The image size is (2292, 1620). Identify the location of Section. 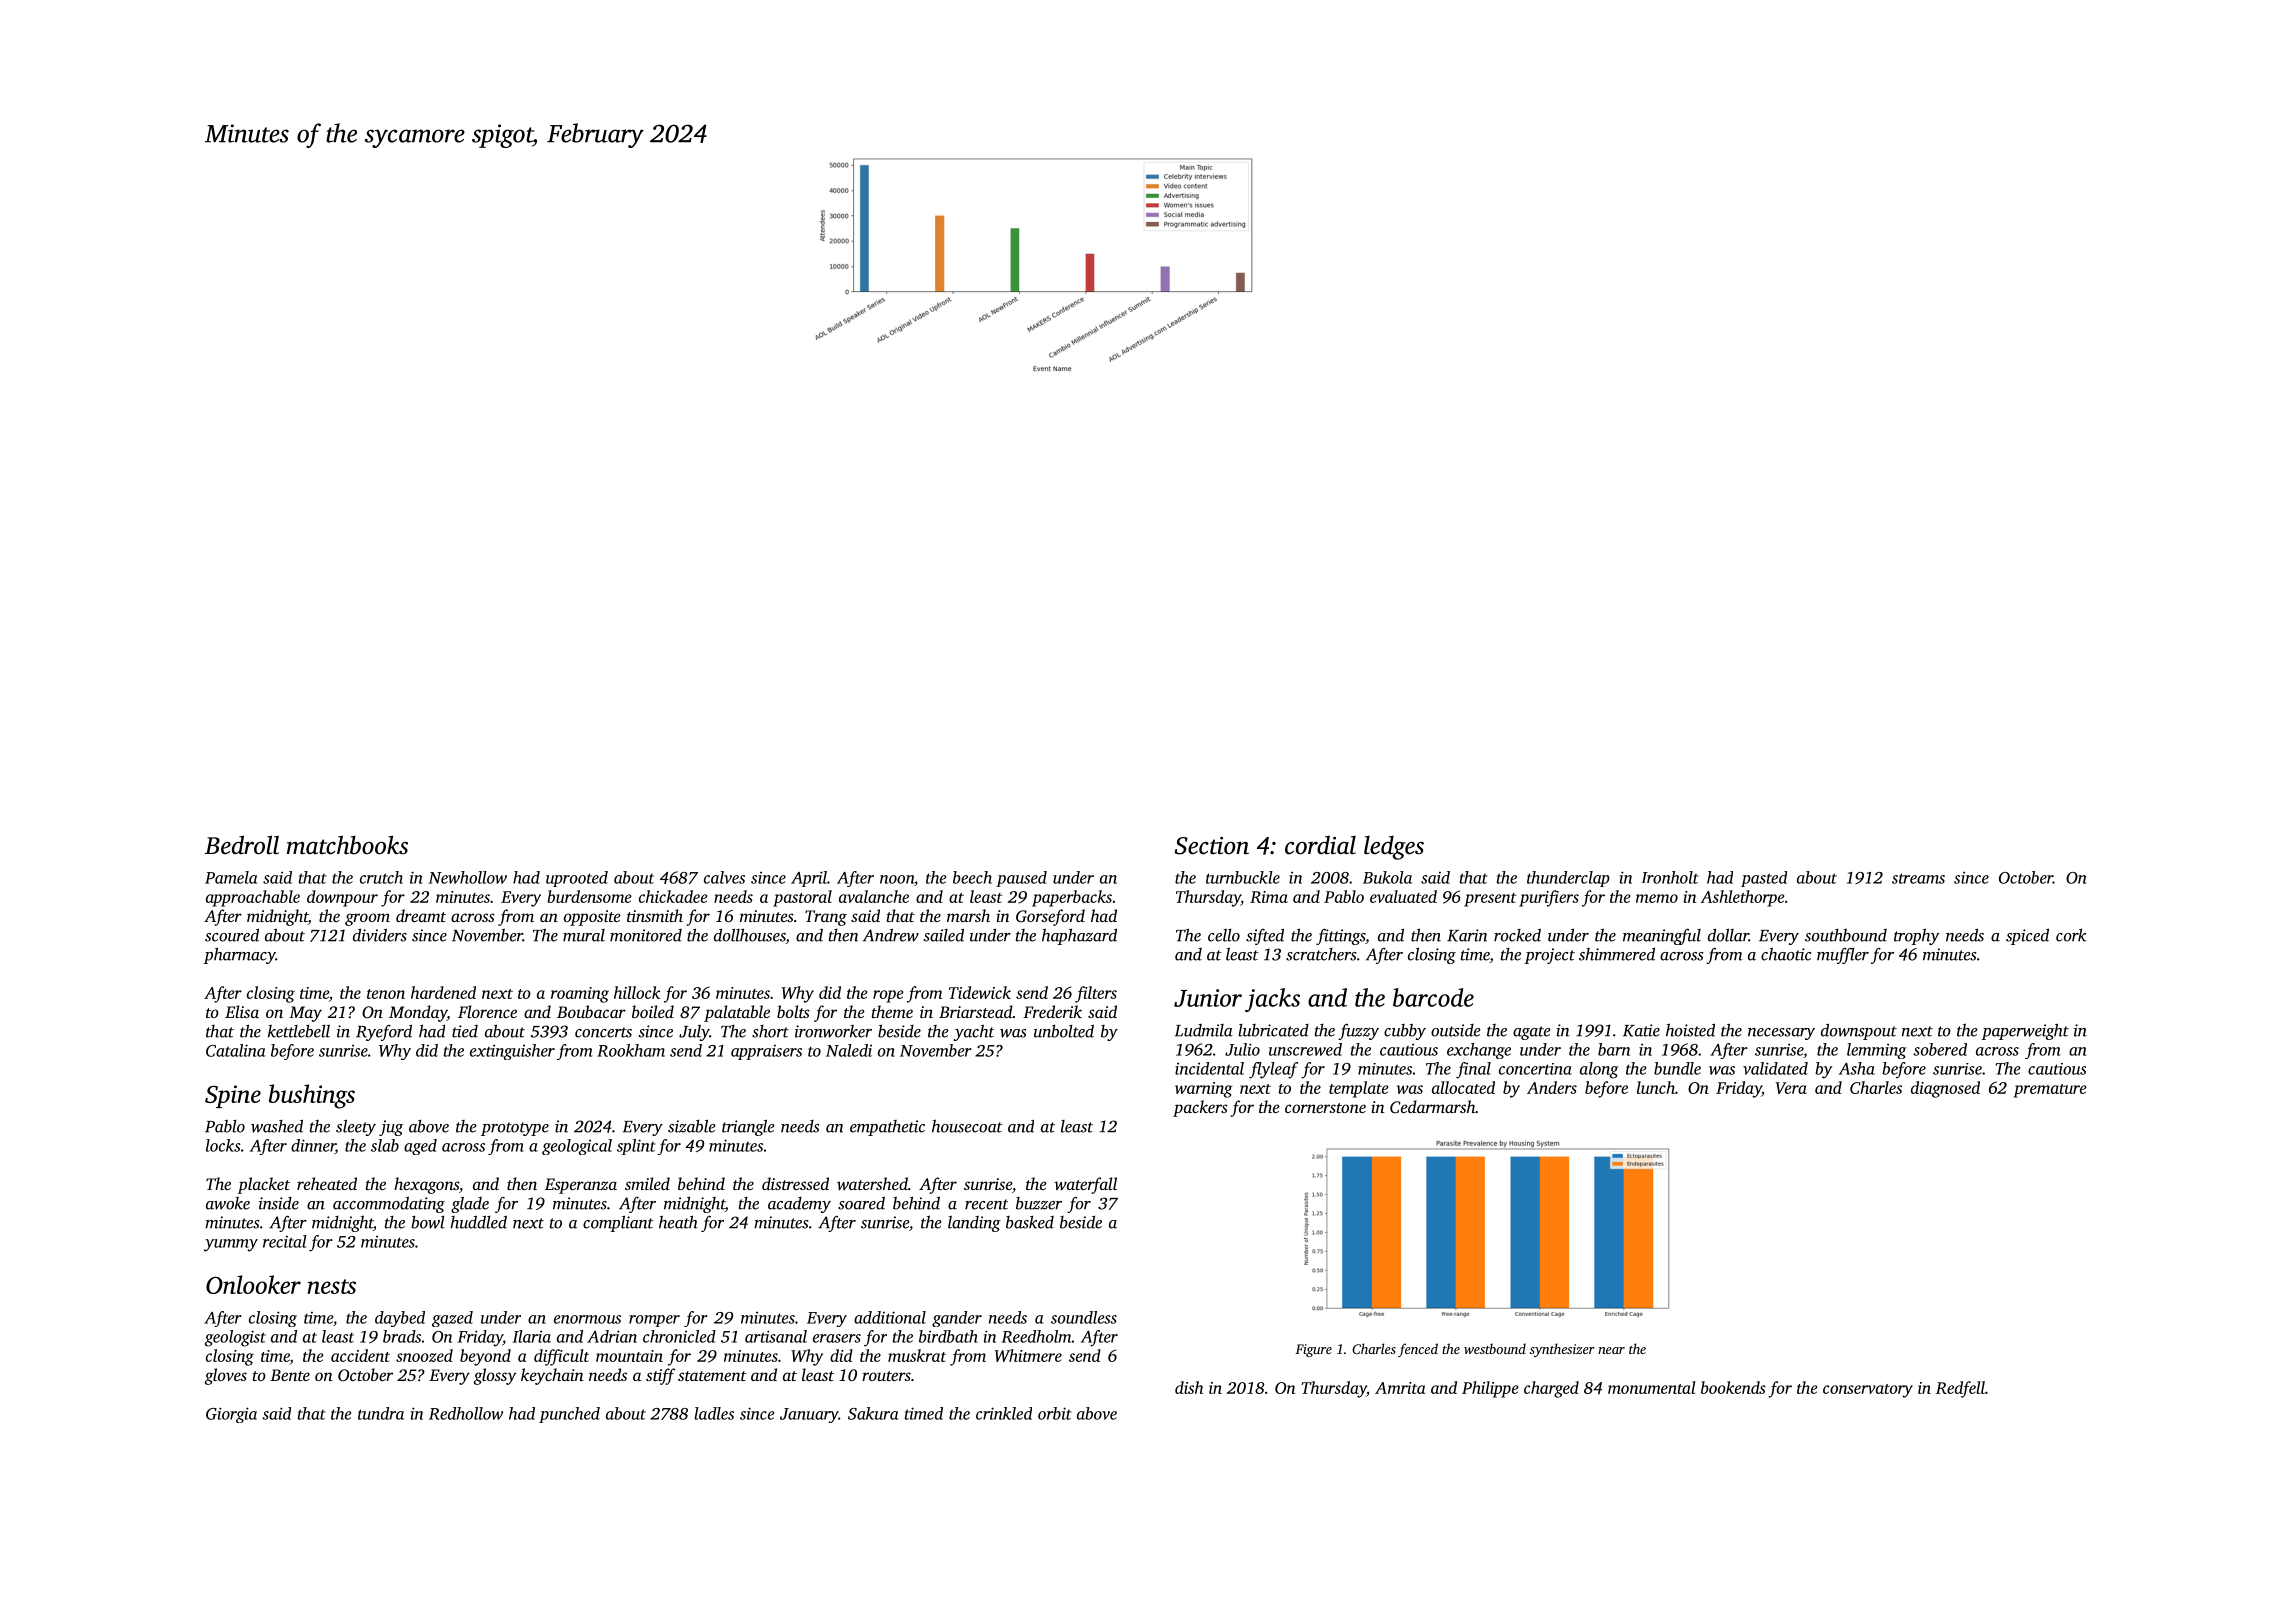
(1212, 846).
